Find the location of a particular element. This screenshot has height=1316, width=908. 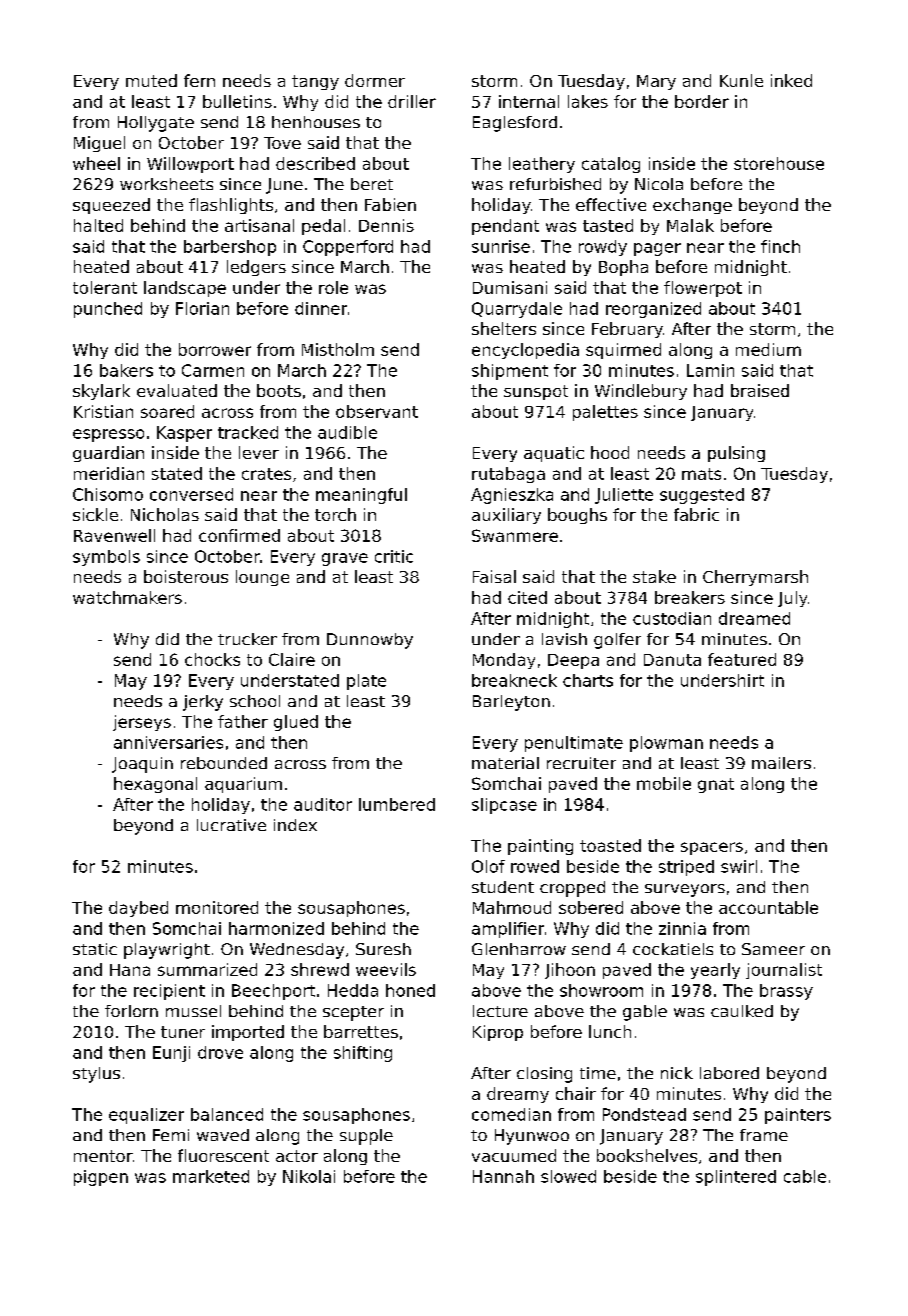

school is located at coordinates (255, 701).
